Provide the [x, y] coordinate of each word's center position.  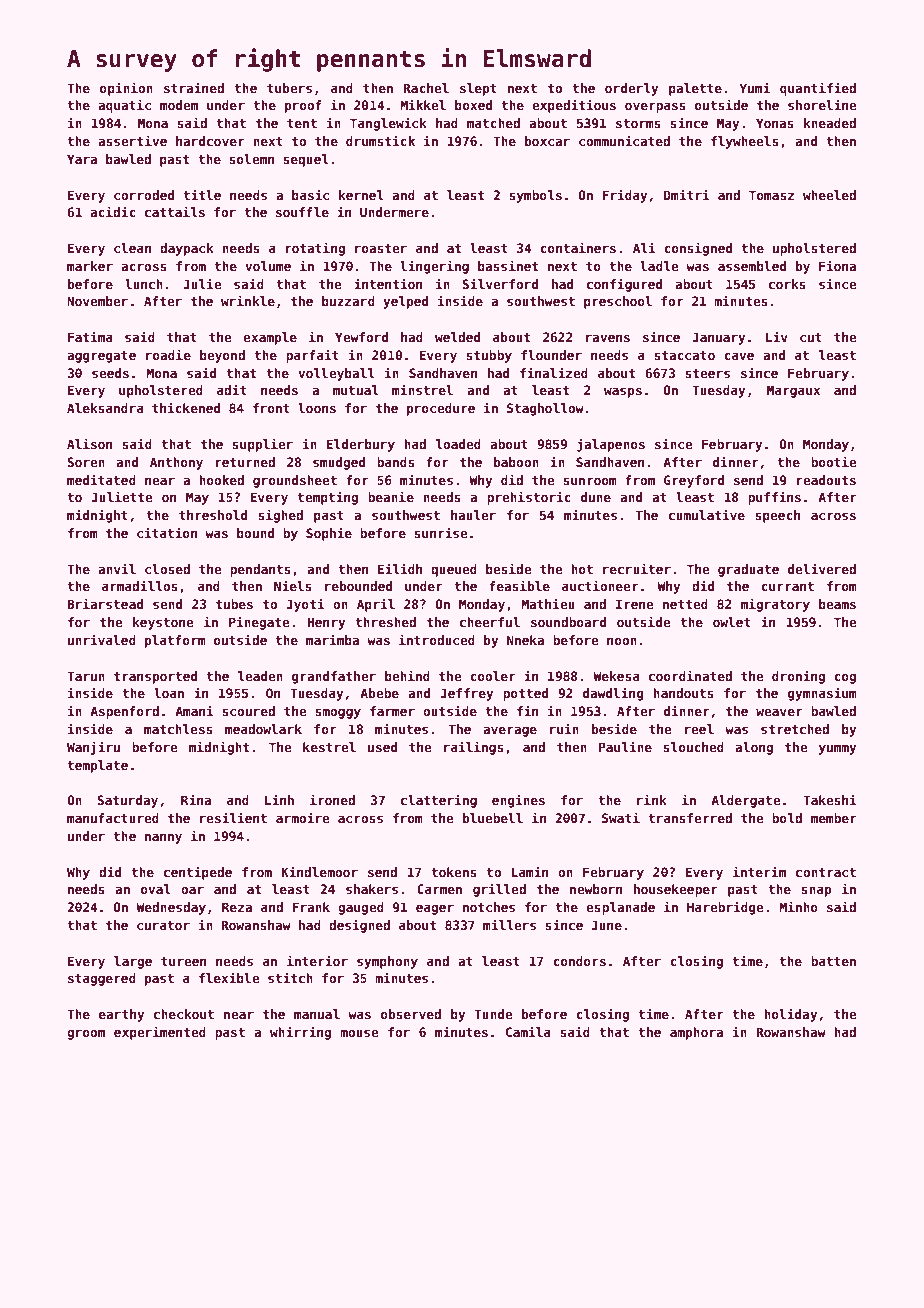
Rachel [426, 88]
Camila [528, 1031]
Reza [237, 907]
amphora [696, 1033]
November [97, 301]
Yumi [754, 87]
